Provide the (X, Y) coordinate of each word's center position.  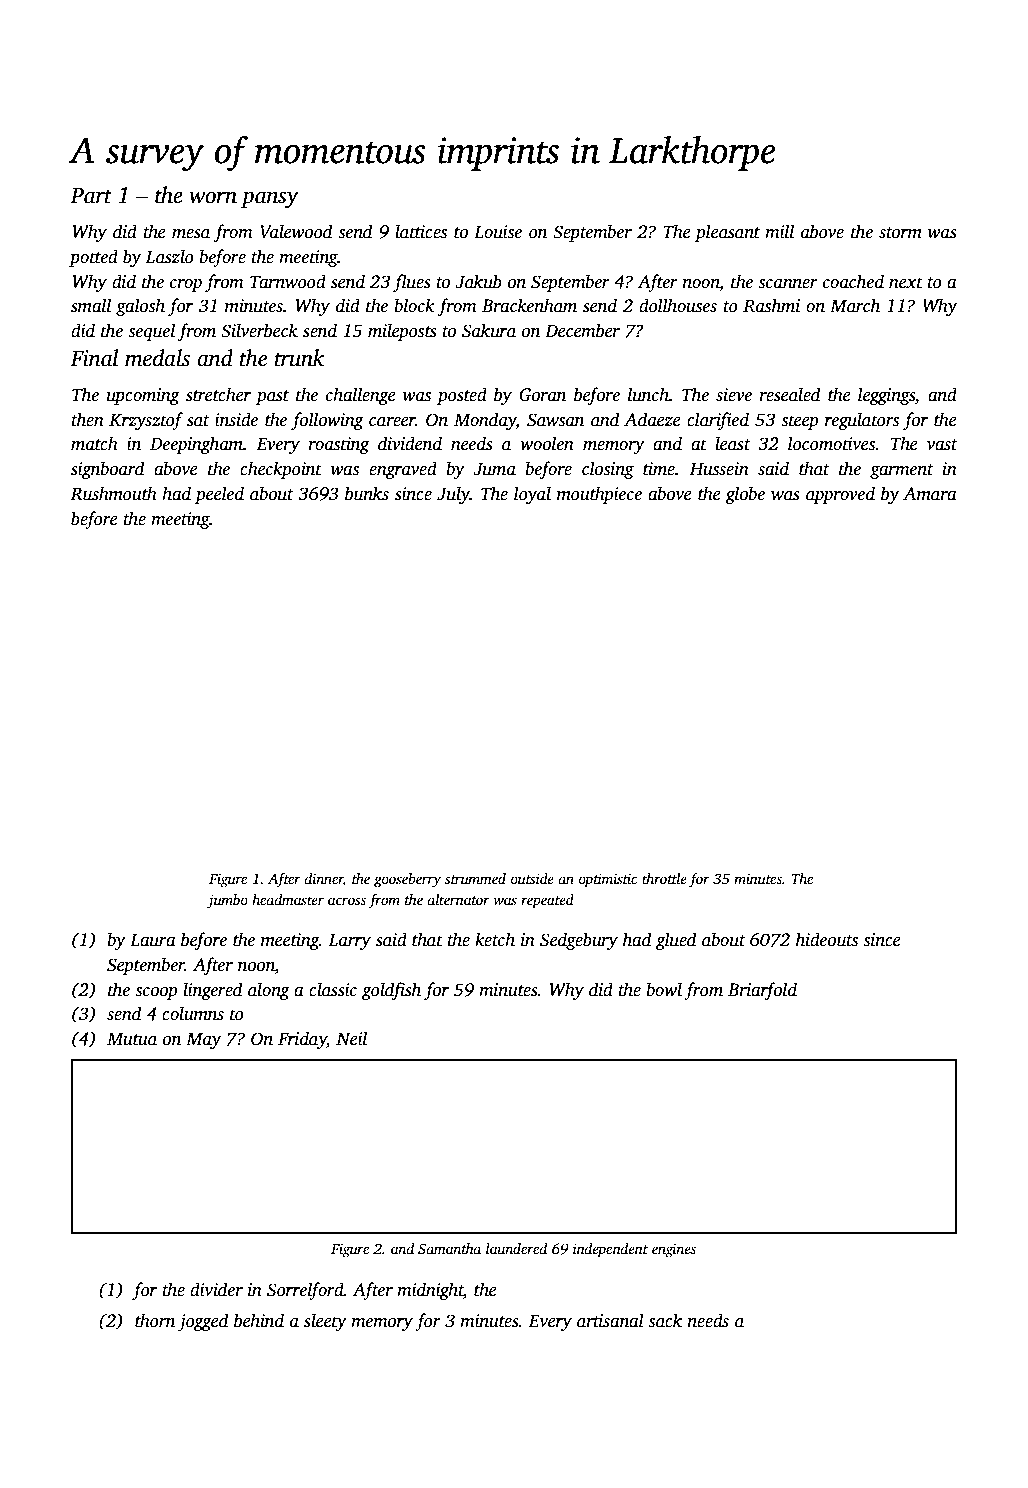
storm (900, 233)
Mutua (132, 1039)
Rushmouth (113, 493)
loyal (532, 495)
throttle (664, 878)
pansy (270, 199)
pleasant (727, 233)
